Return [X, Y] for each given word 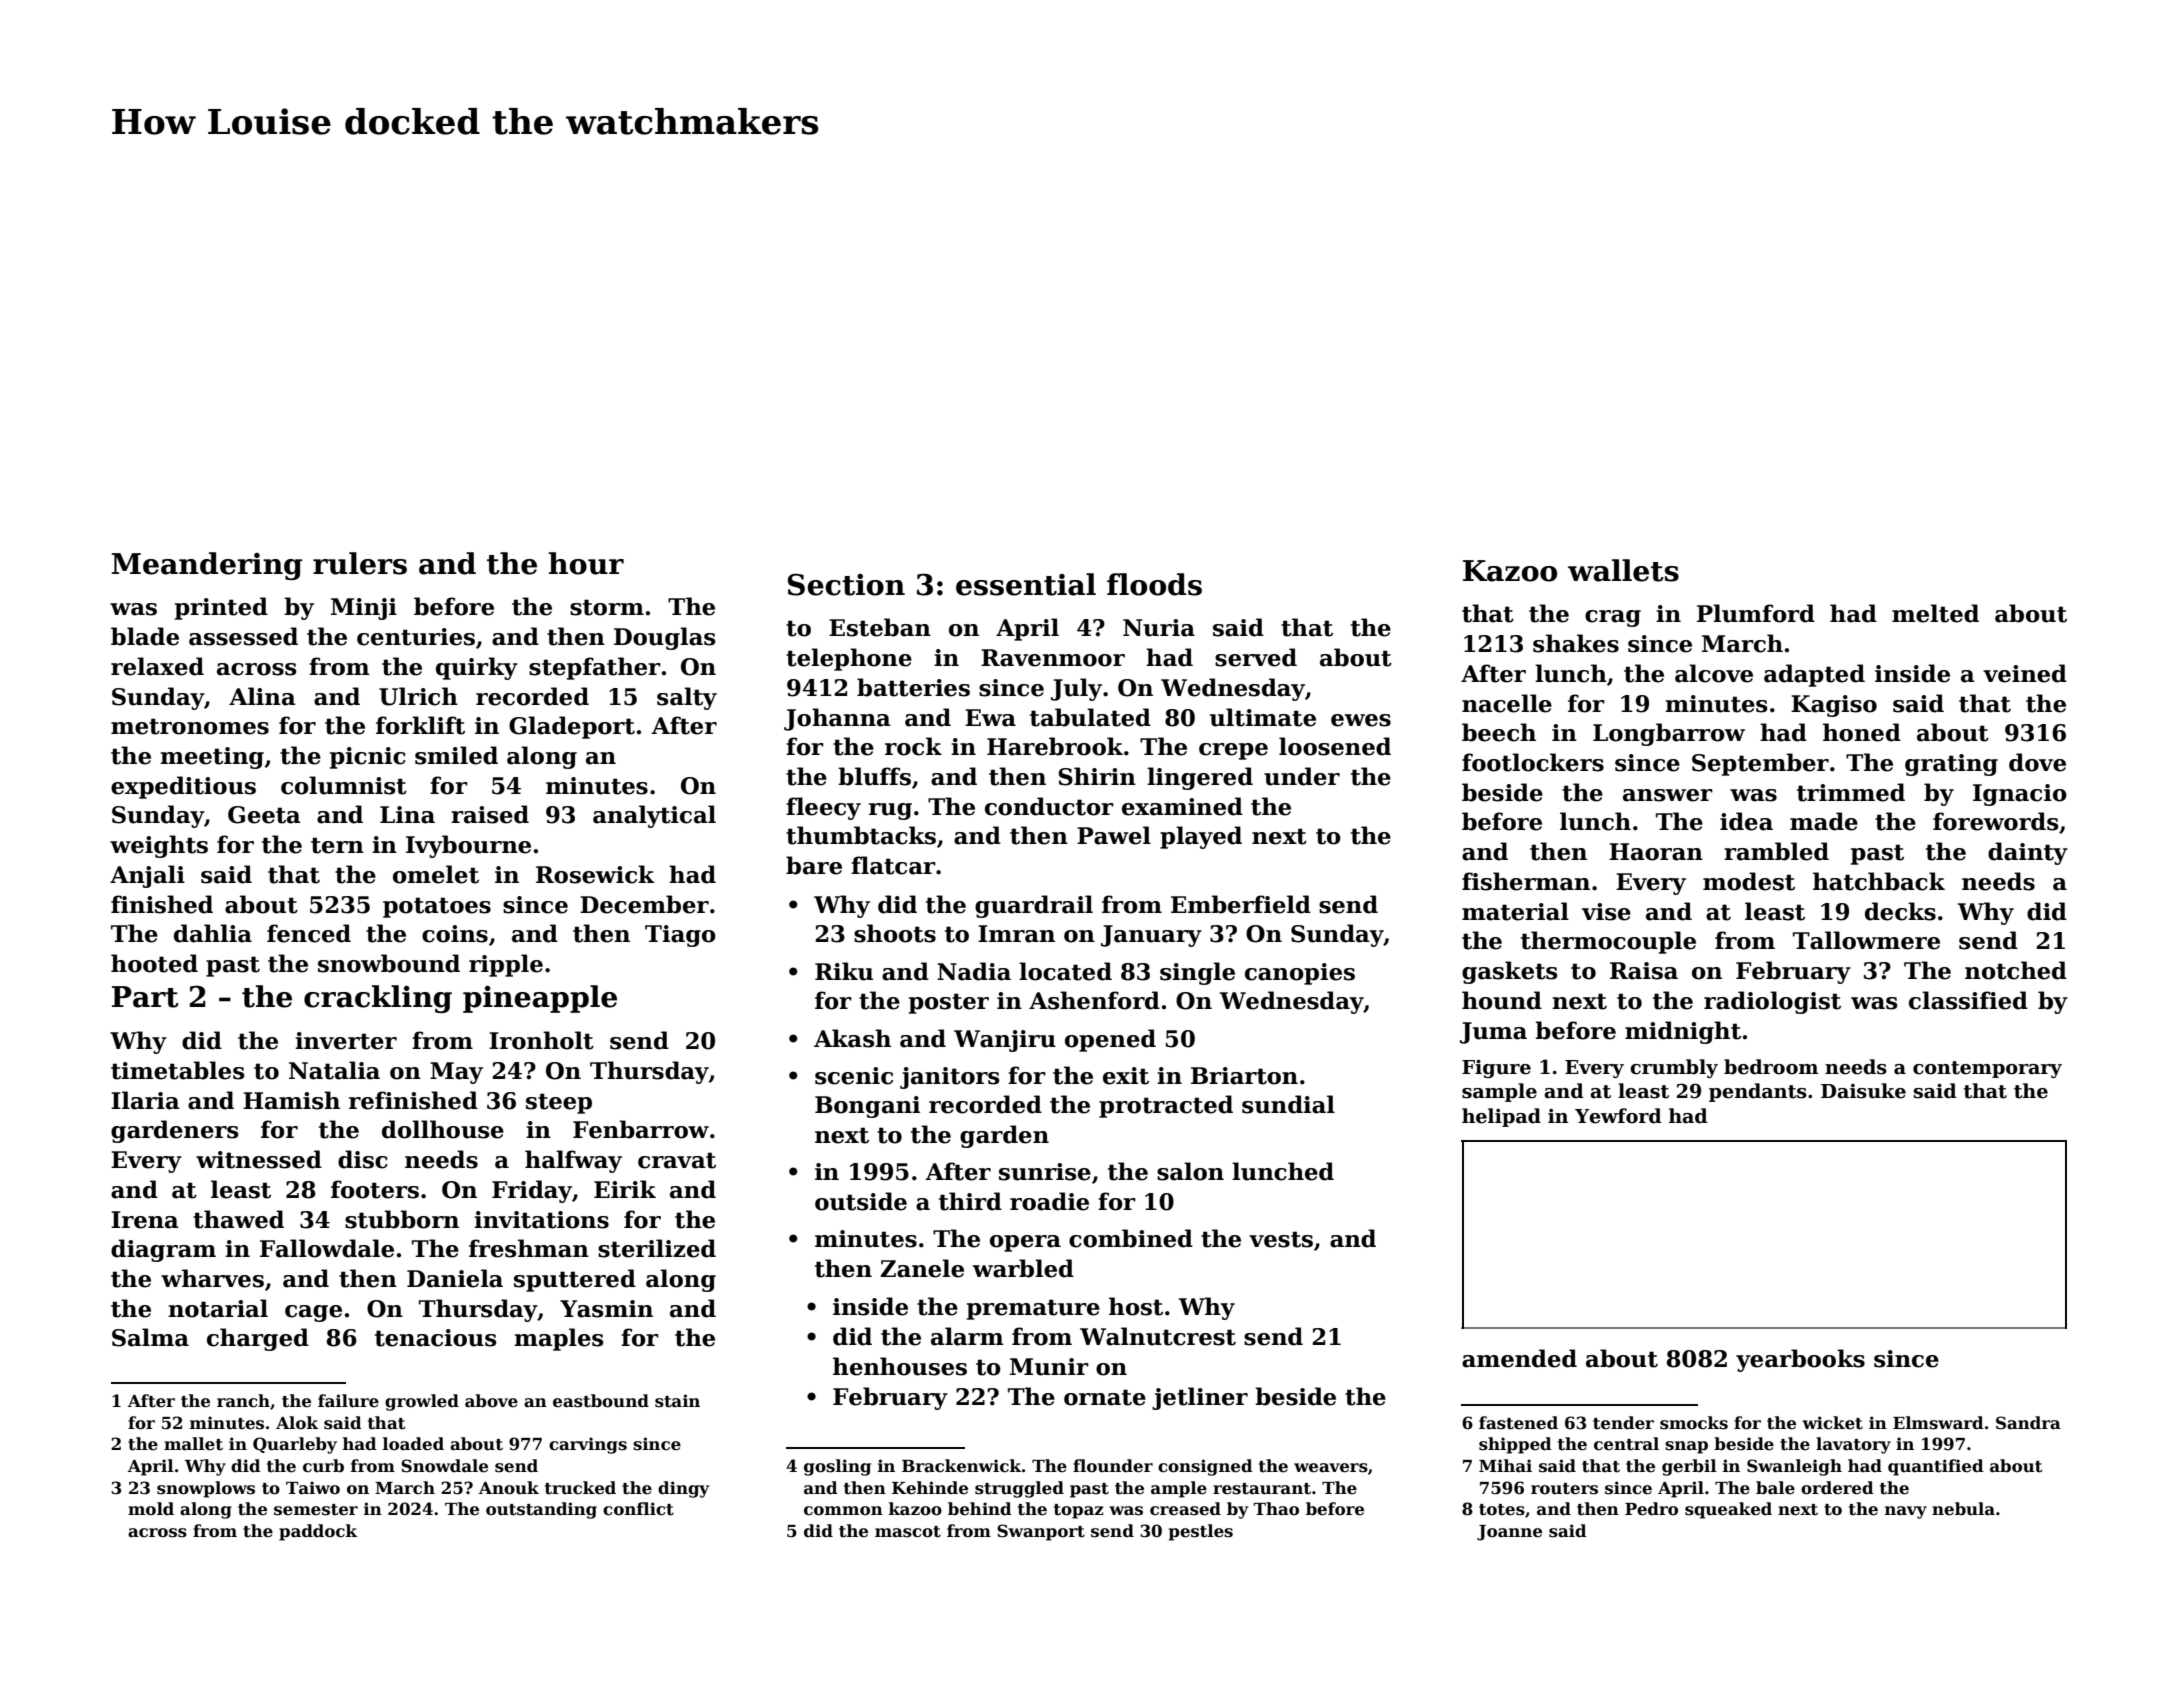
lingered [1200, 778]
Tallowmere [1866, 940]
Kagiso [1834, 706]
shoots [895, 933]
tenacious [436, 1338]
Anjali [147, 876]
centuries [416, 637]
